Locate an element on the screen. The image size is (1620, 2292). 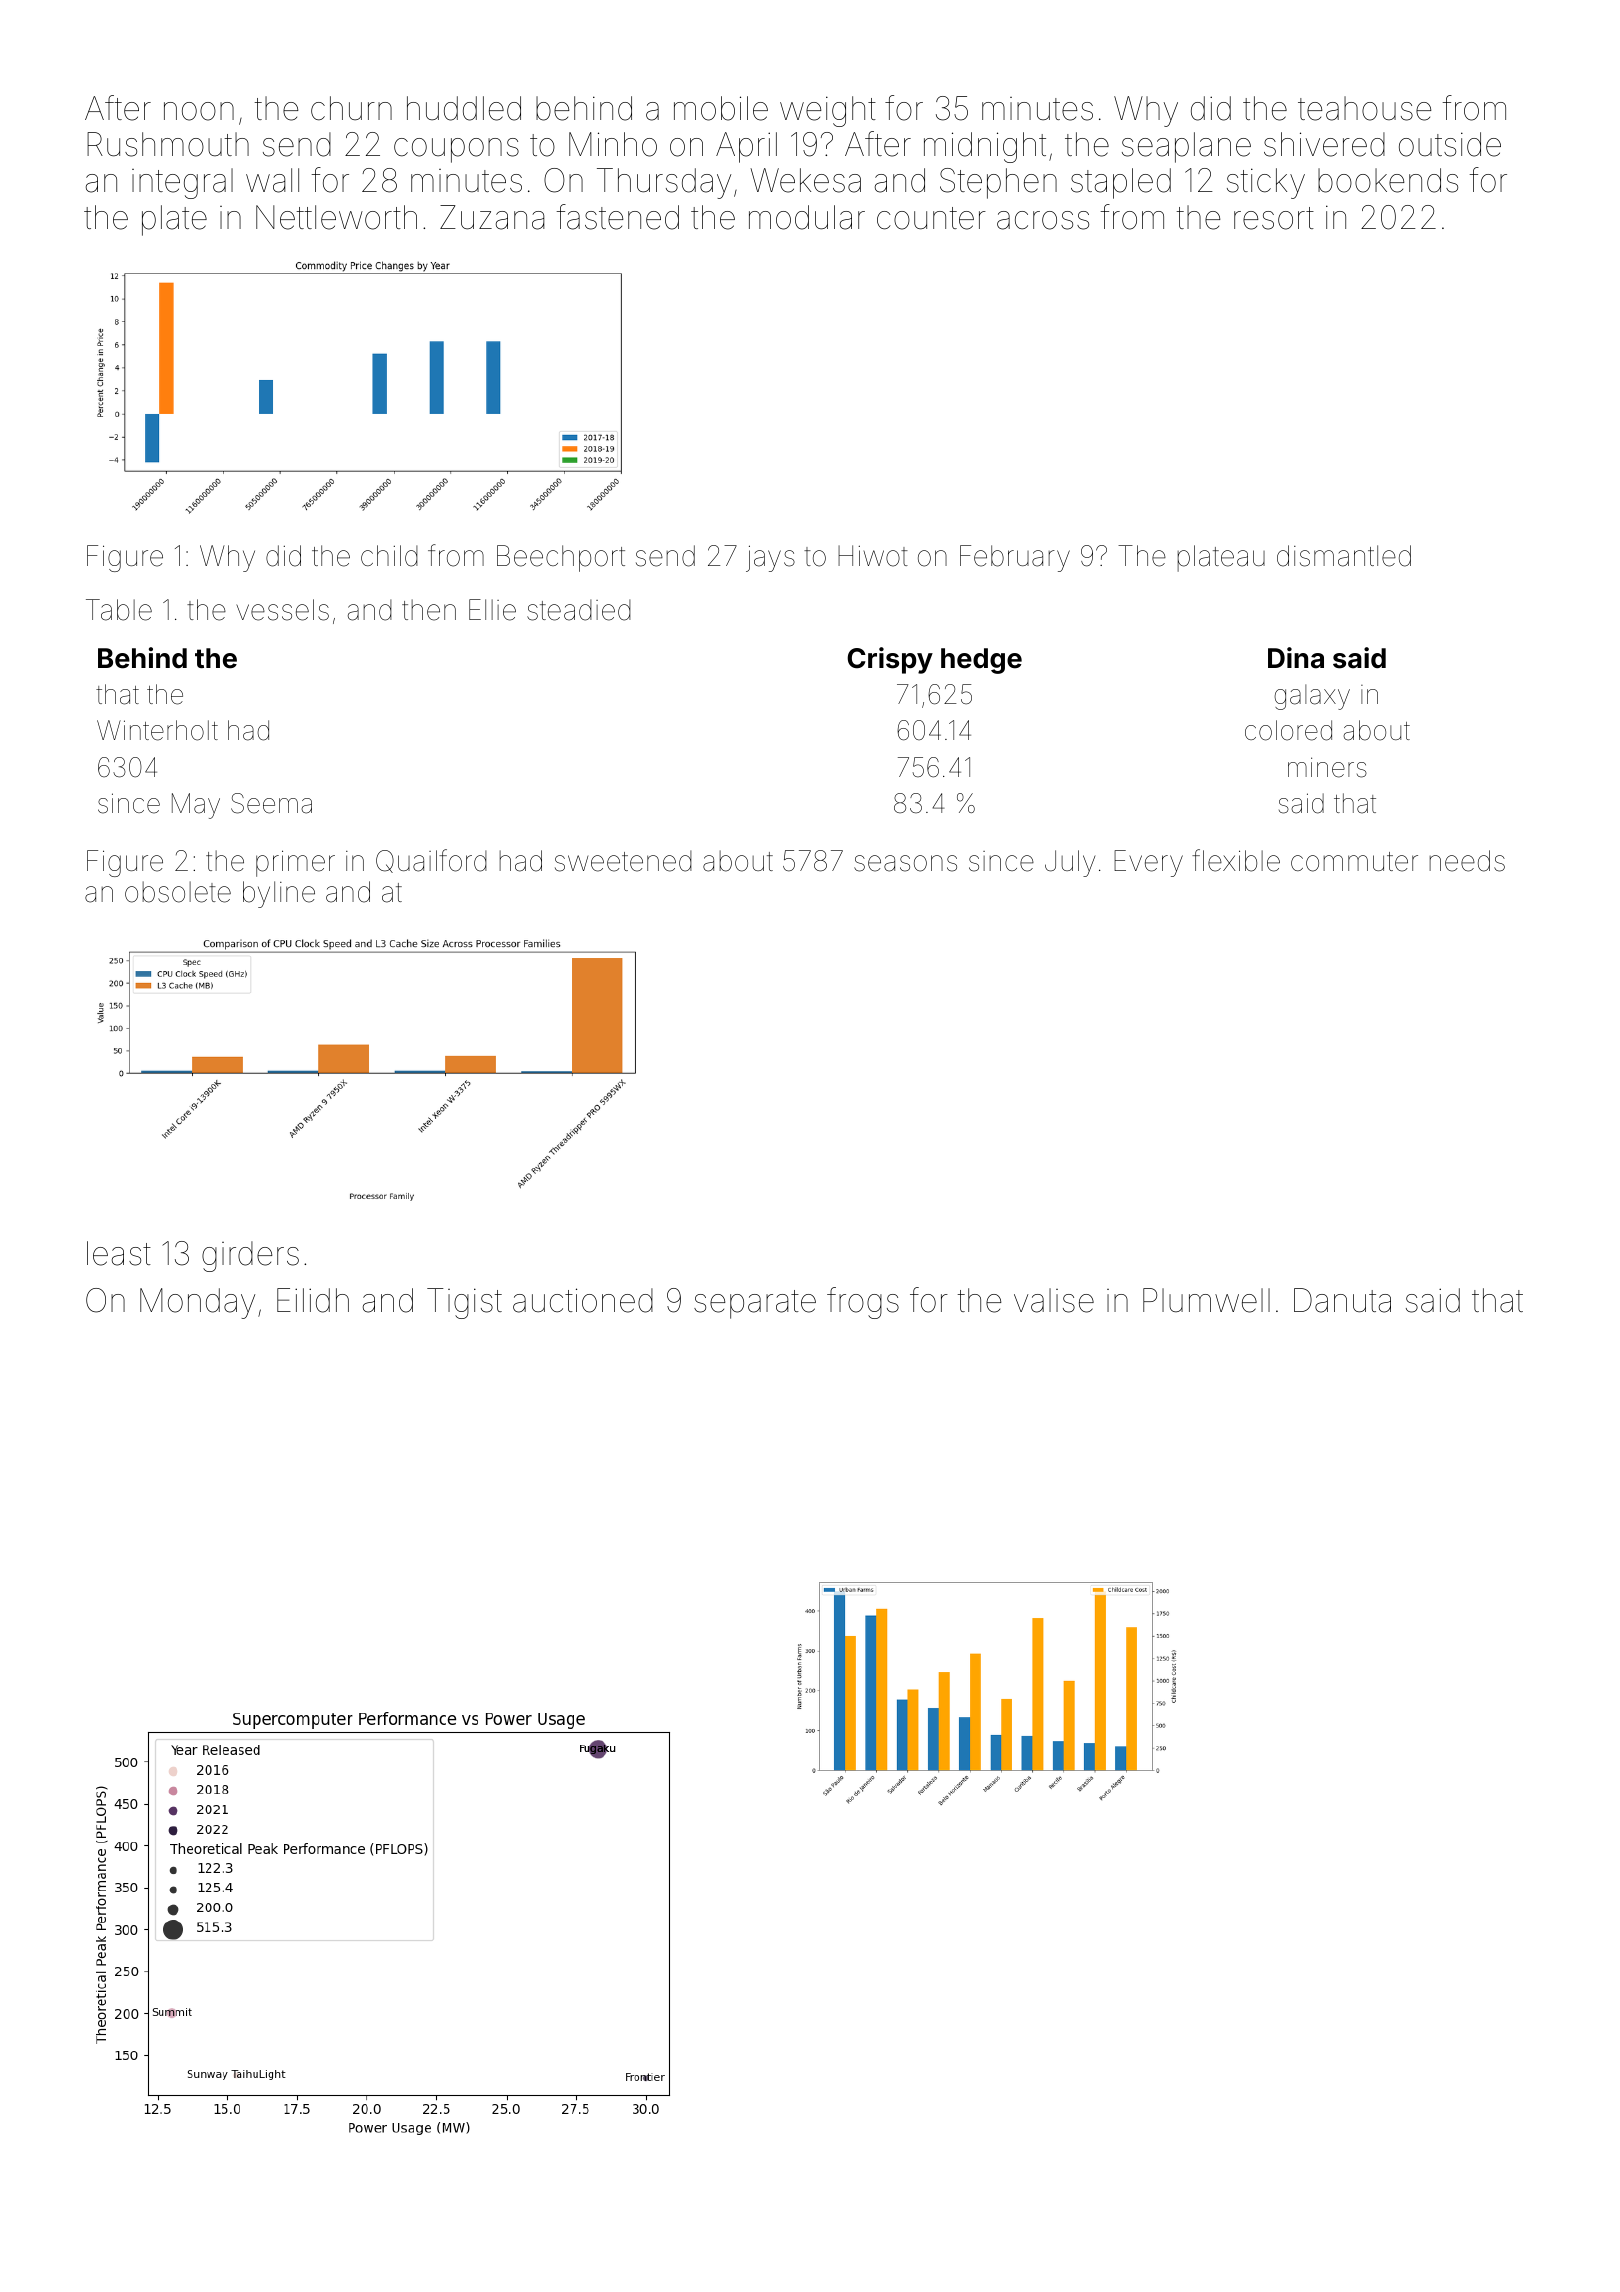
Nettleworth is located at coordinates (336, 217).
